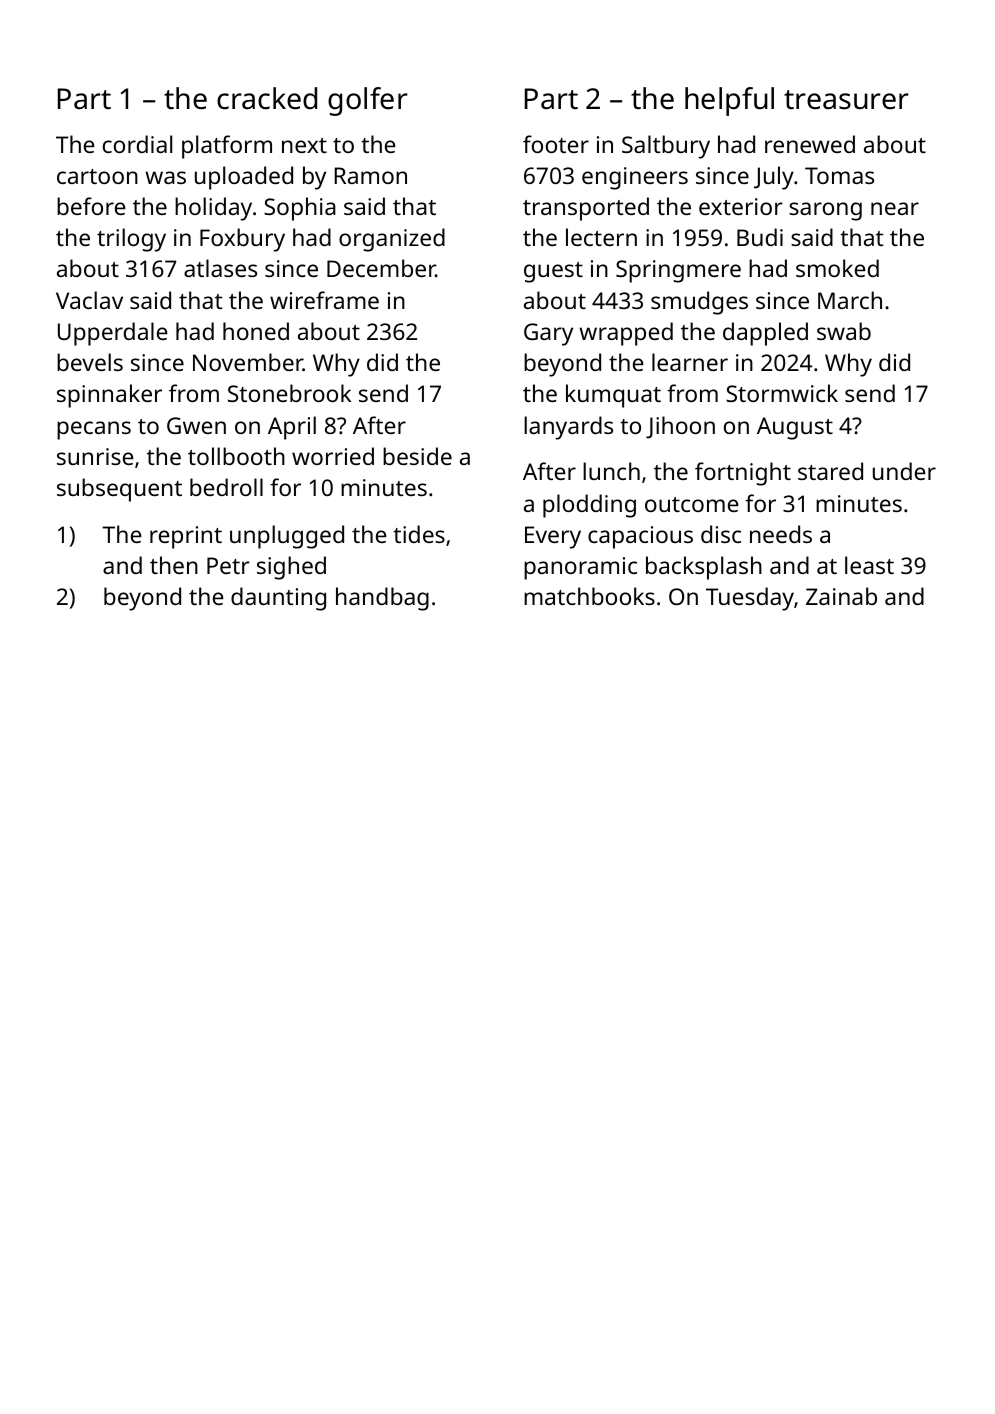 The image size is (995, 1414). I want to click on cracked, so click(267, 98).
